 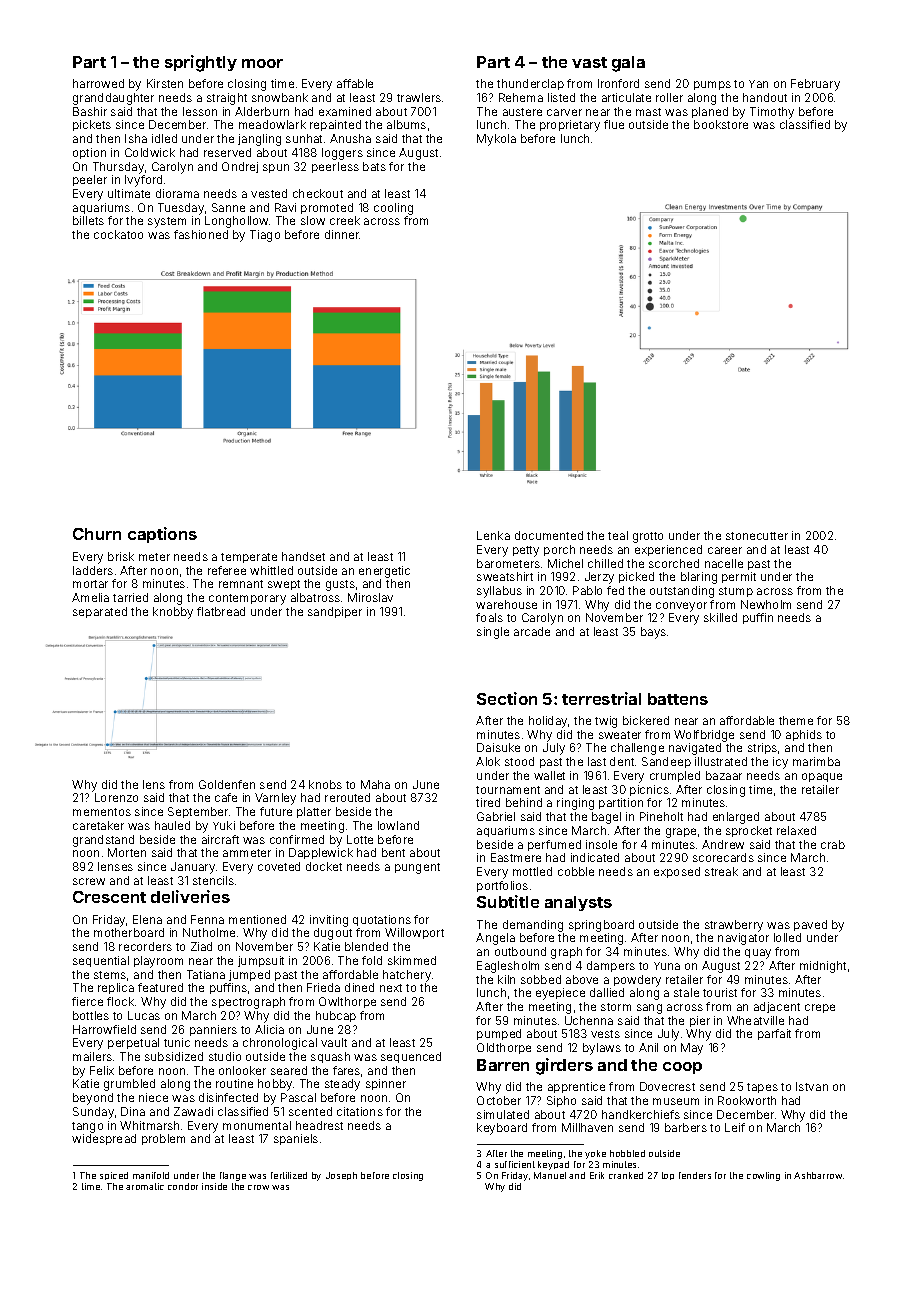 What do you see at coordinates (386, 1084) in the screenshot?
I see `spinner` at bounding box center [386, 1084].
